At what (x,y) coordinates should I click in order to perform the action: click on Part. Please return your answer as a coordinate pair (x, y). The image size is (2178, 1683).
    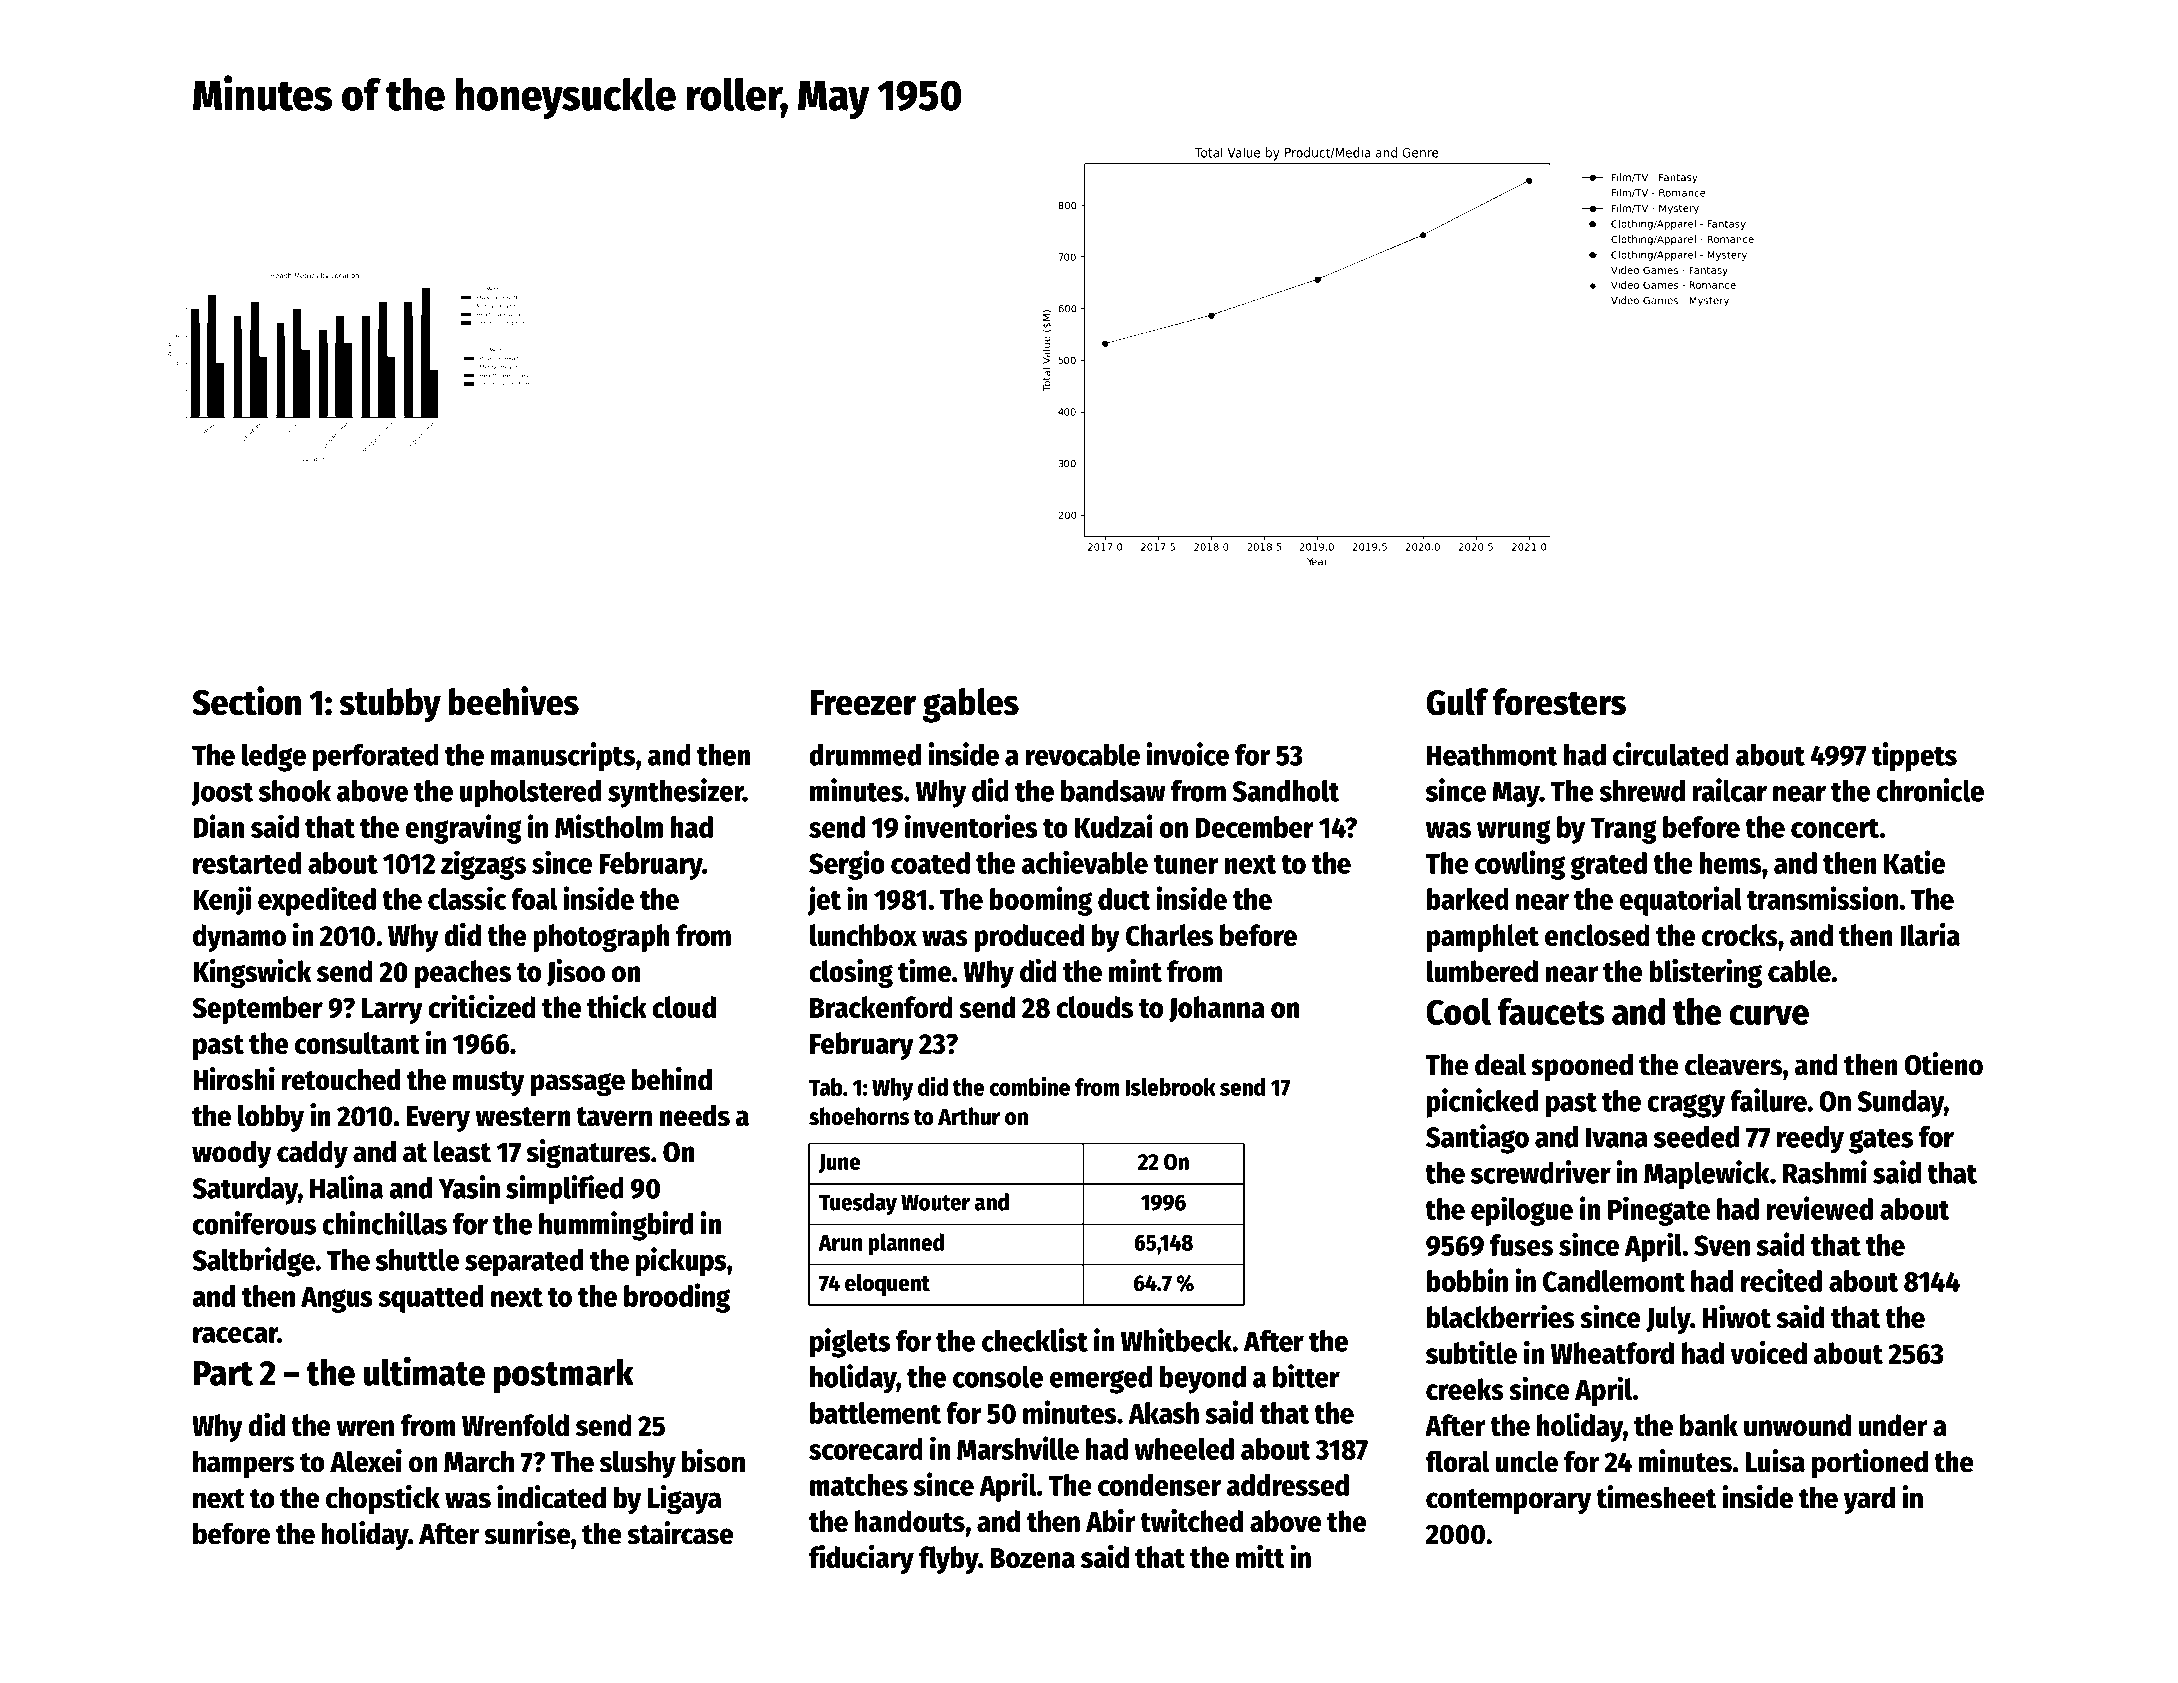
    Looking at the image, I should click on (223, 1373).
